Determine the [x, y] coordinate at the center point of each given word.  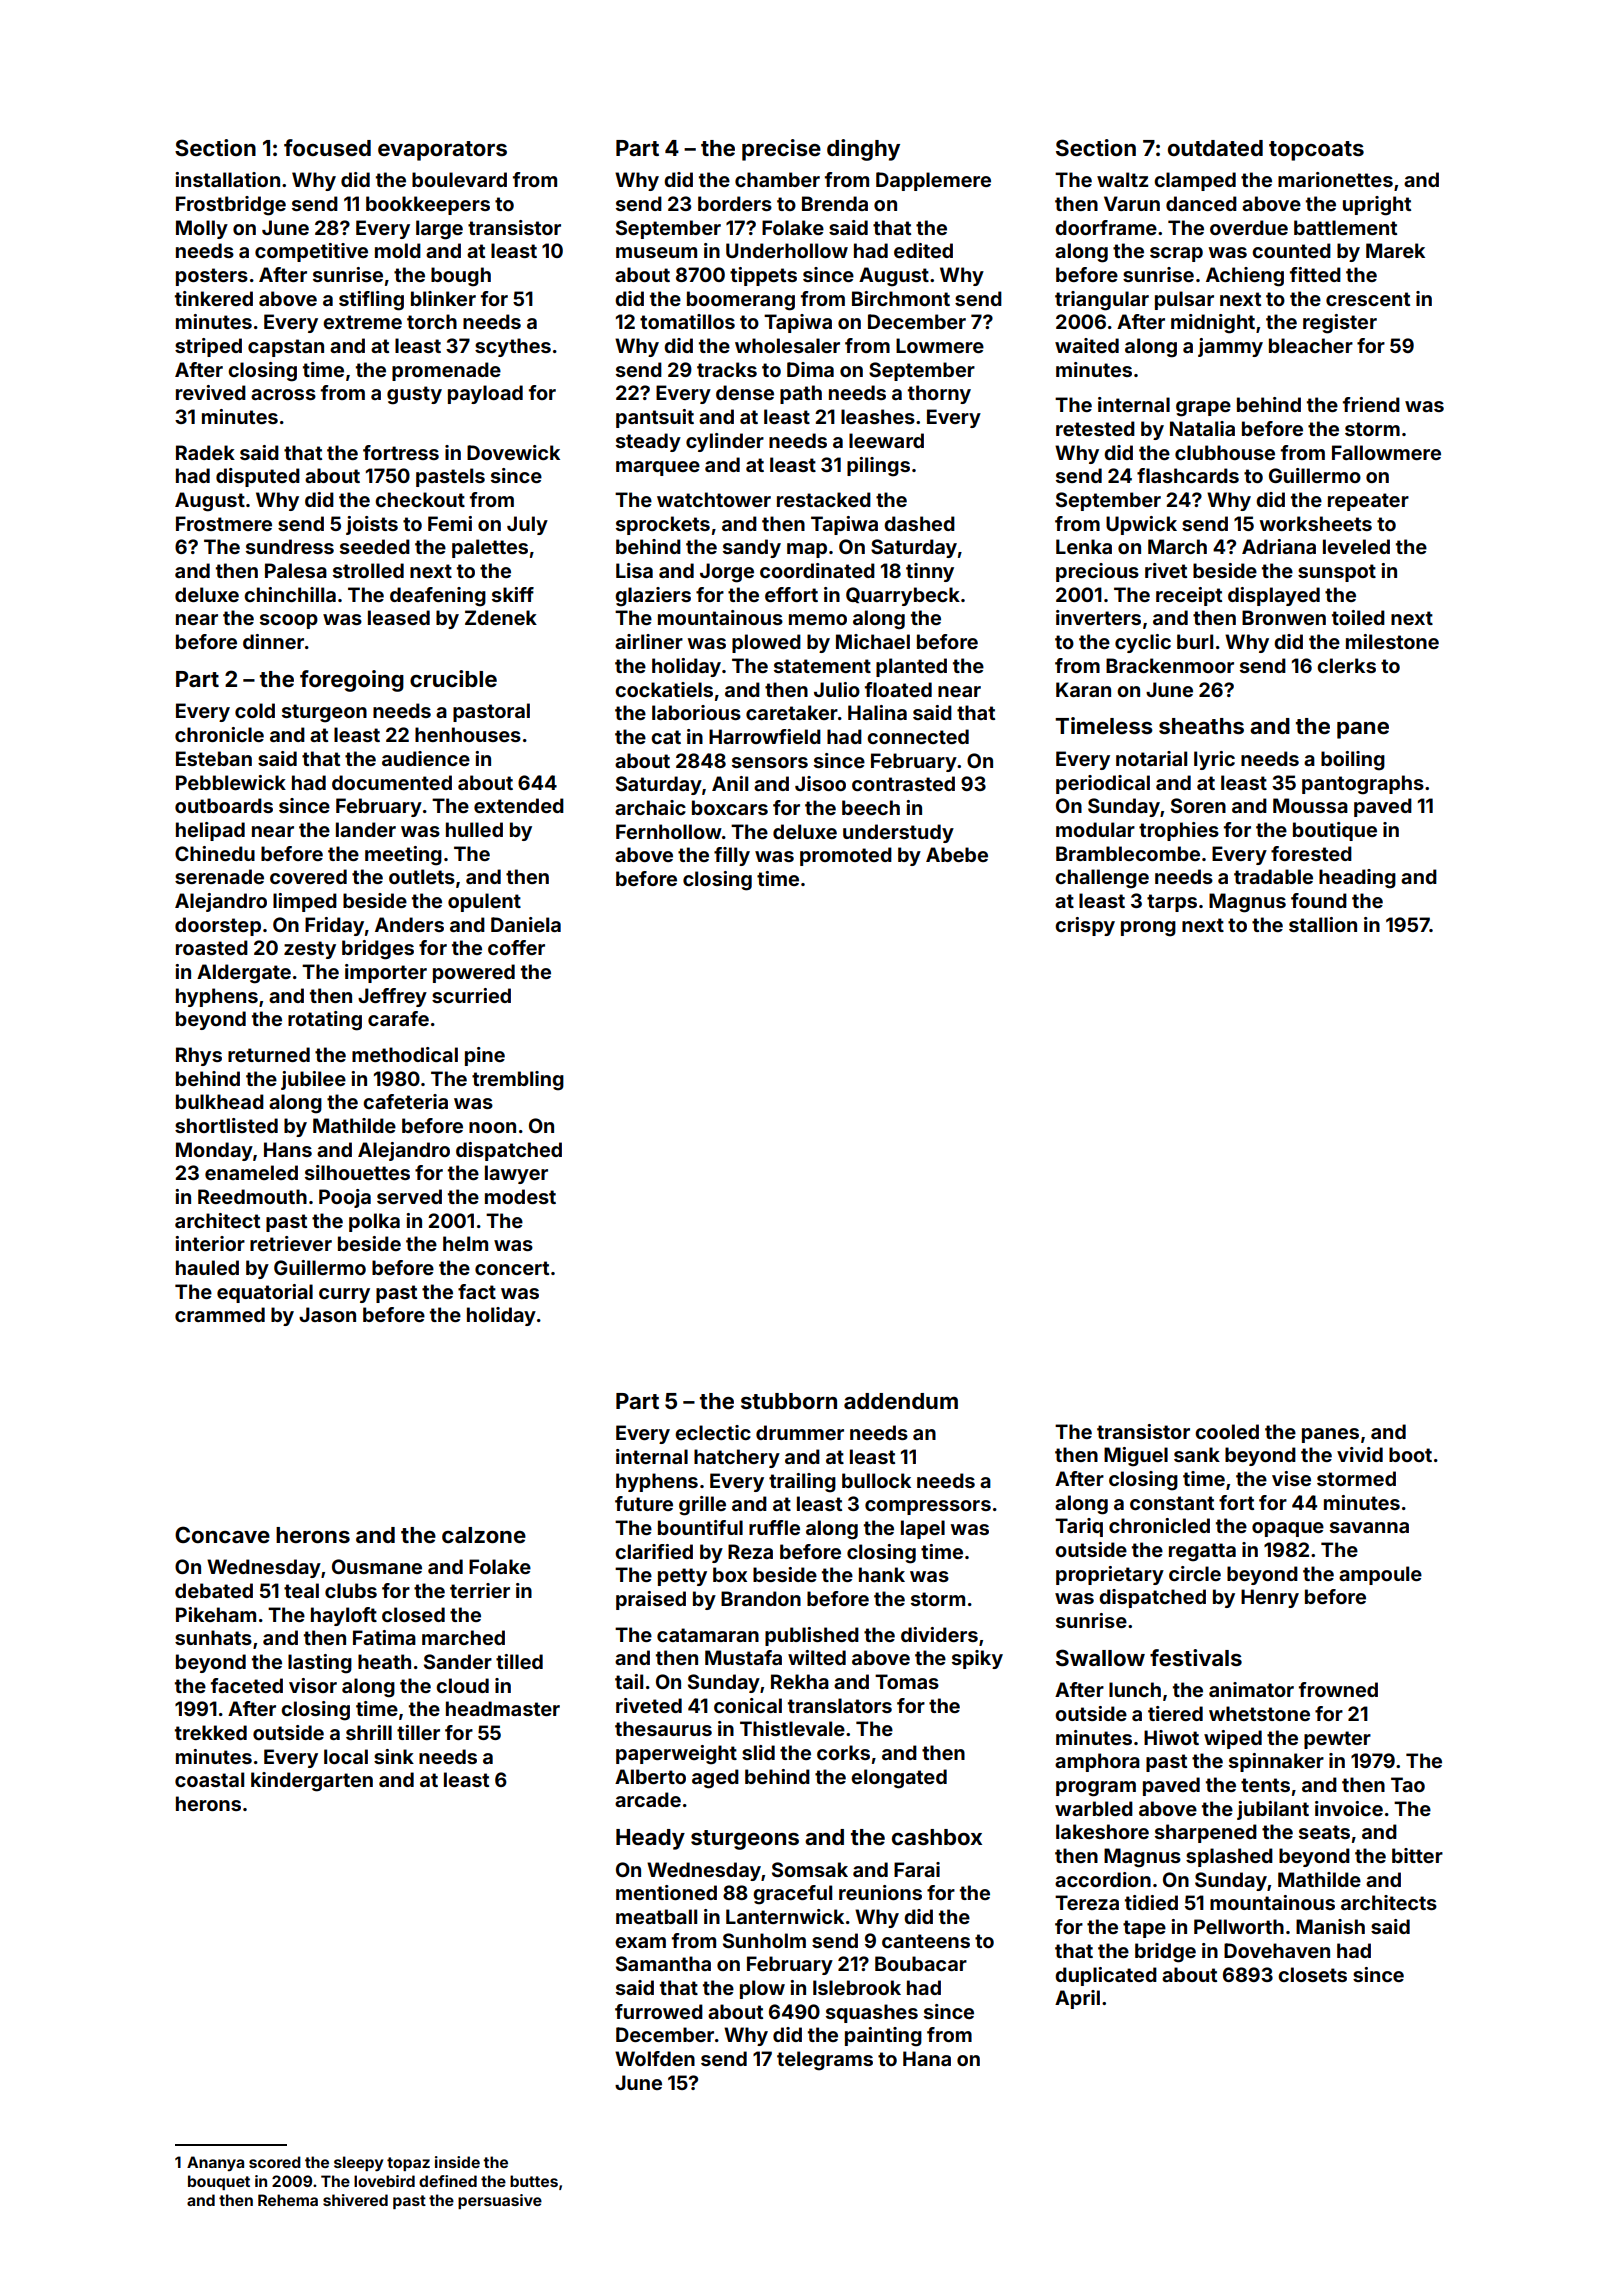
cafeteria [405, 1101]
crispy [1085, 926]
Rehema [288, 2200]
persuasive [500, 2201]
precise [781, 150]
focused [327, 147]
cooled [1227, 1431]
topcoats [1316, 151]
